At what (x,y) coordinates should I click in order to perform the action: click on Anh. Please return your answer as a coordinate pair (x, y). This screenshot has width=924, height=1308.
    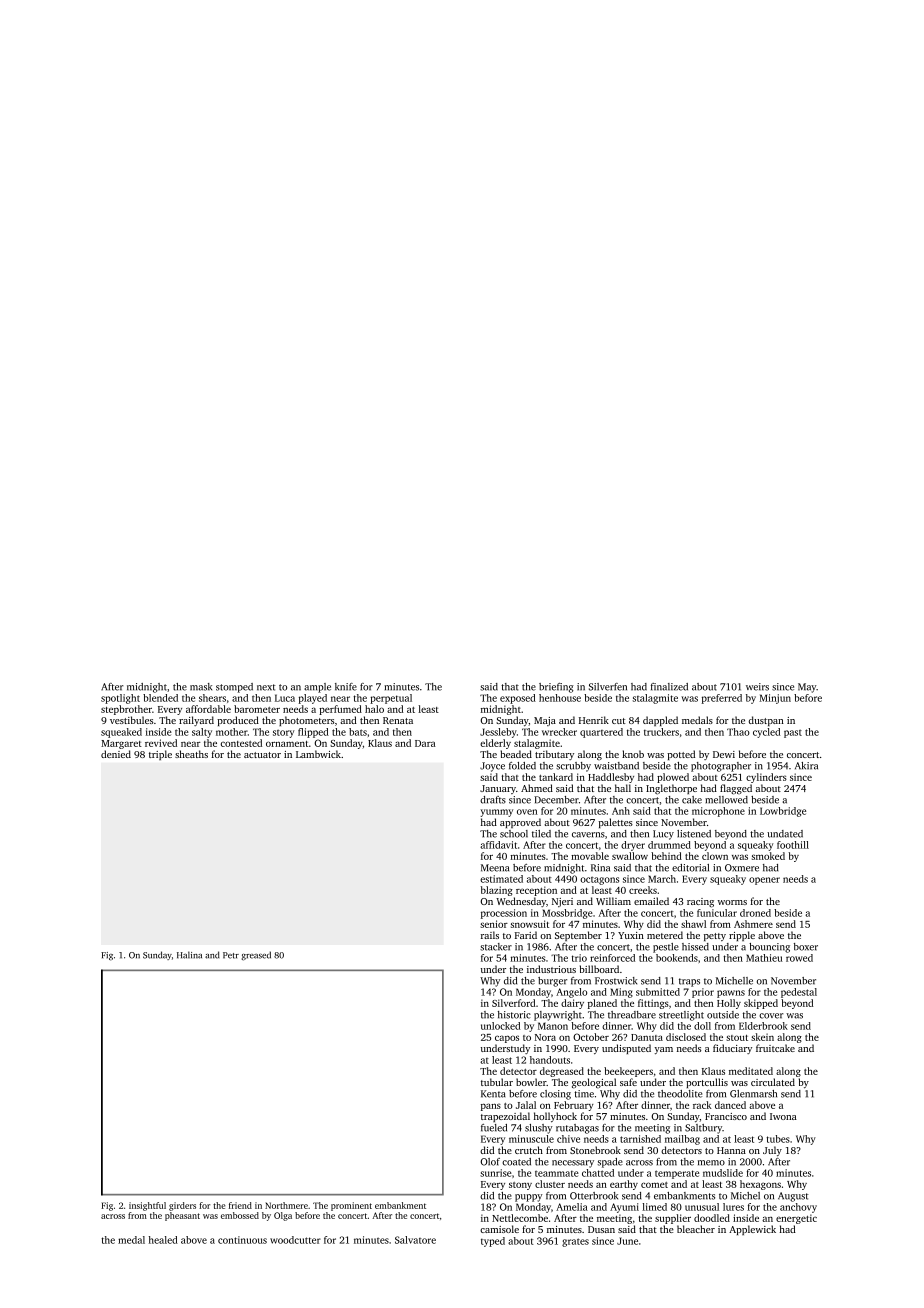
    Looking at the image, I should click on (621, 811).
